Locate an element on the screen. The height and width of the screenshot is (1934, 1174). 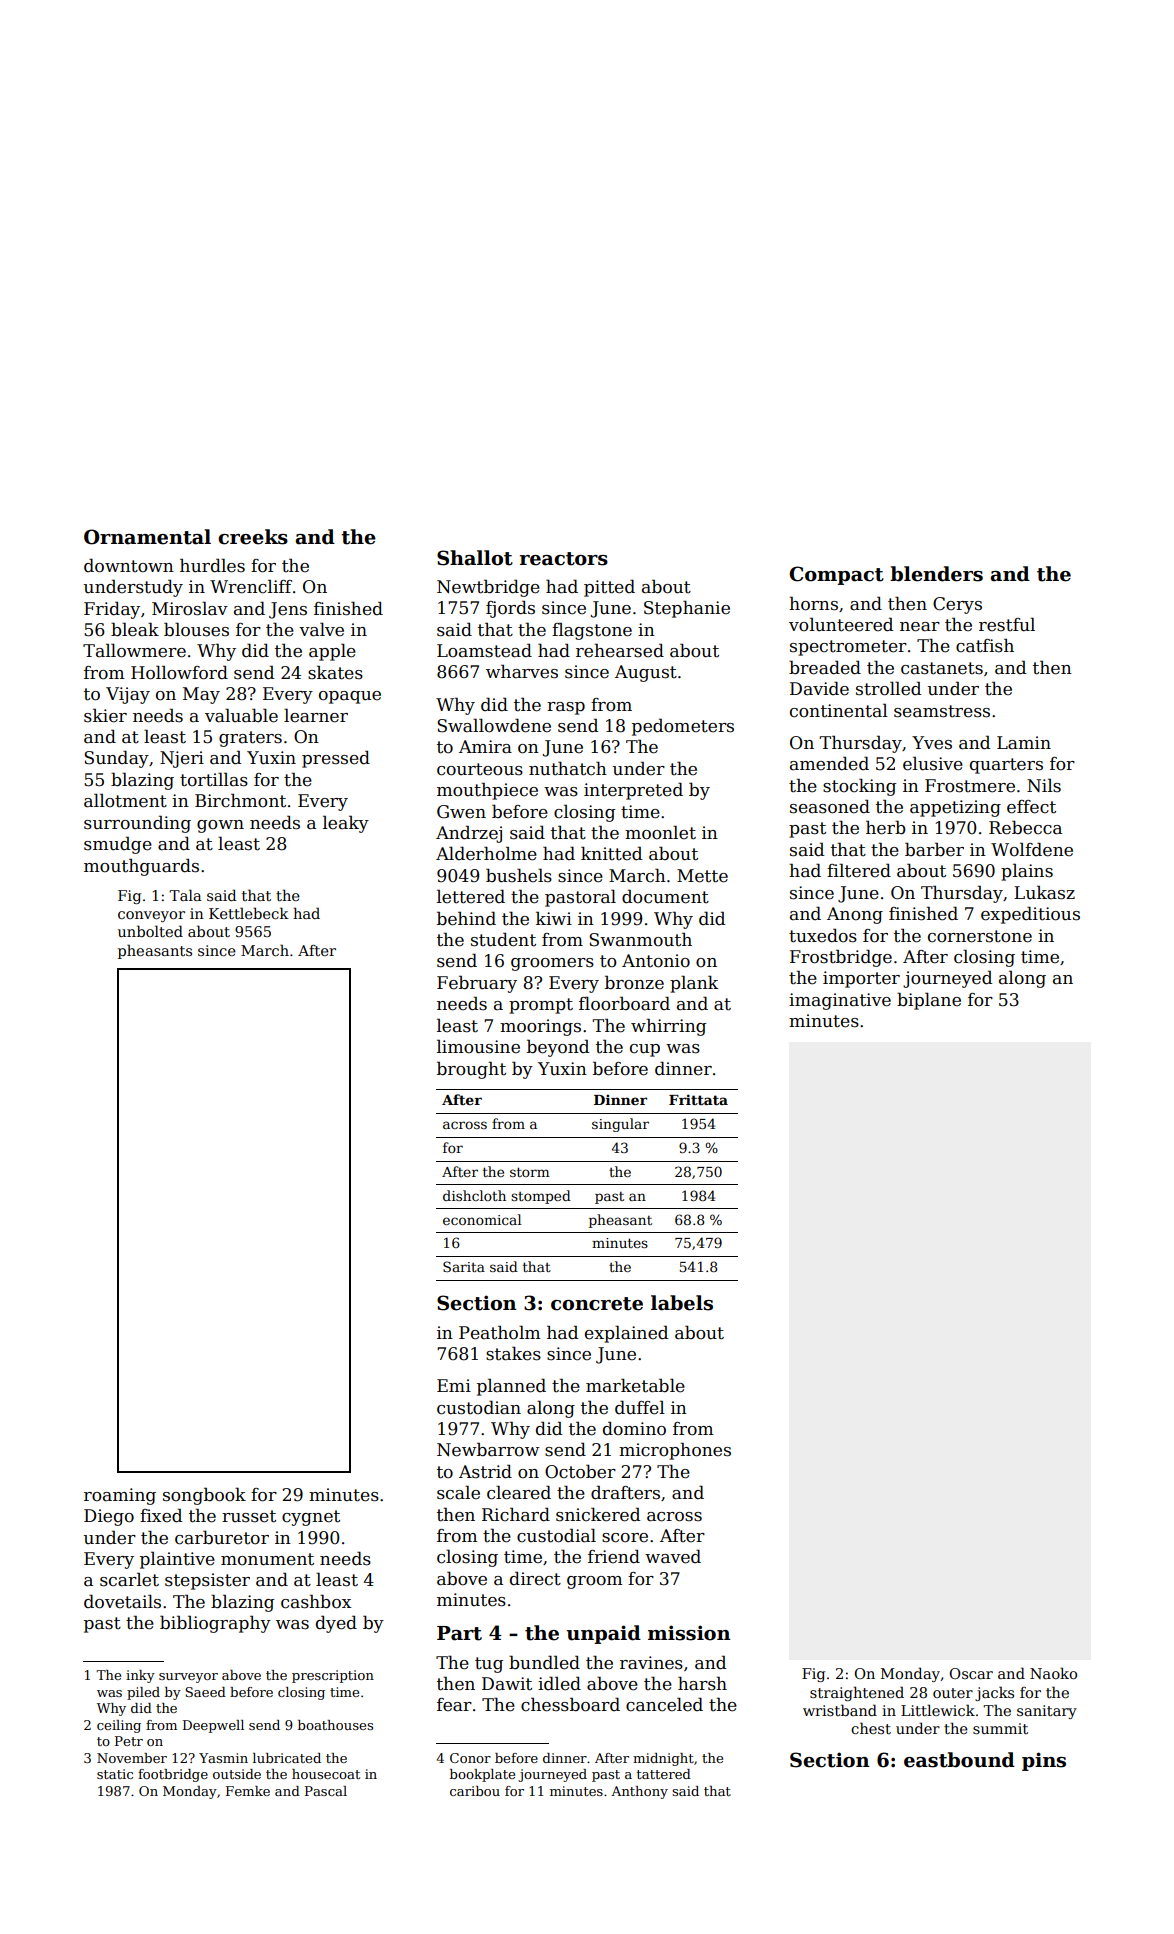
reactors is located at coordinates (564, 559).
